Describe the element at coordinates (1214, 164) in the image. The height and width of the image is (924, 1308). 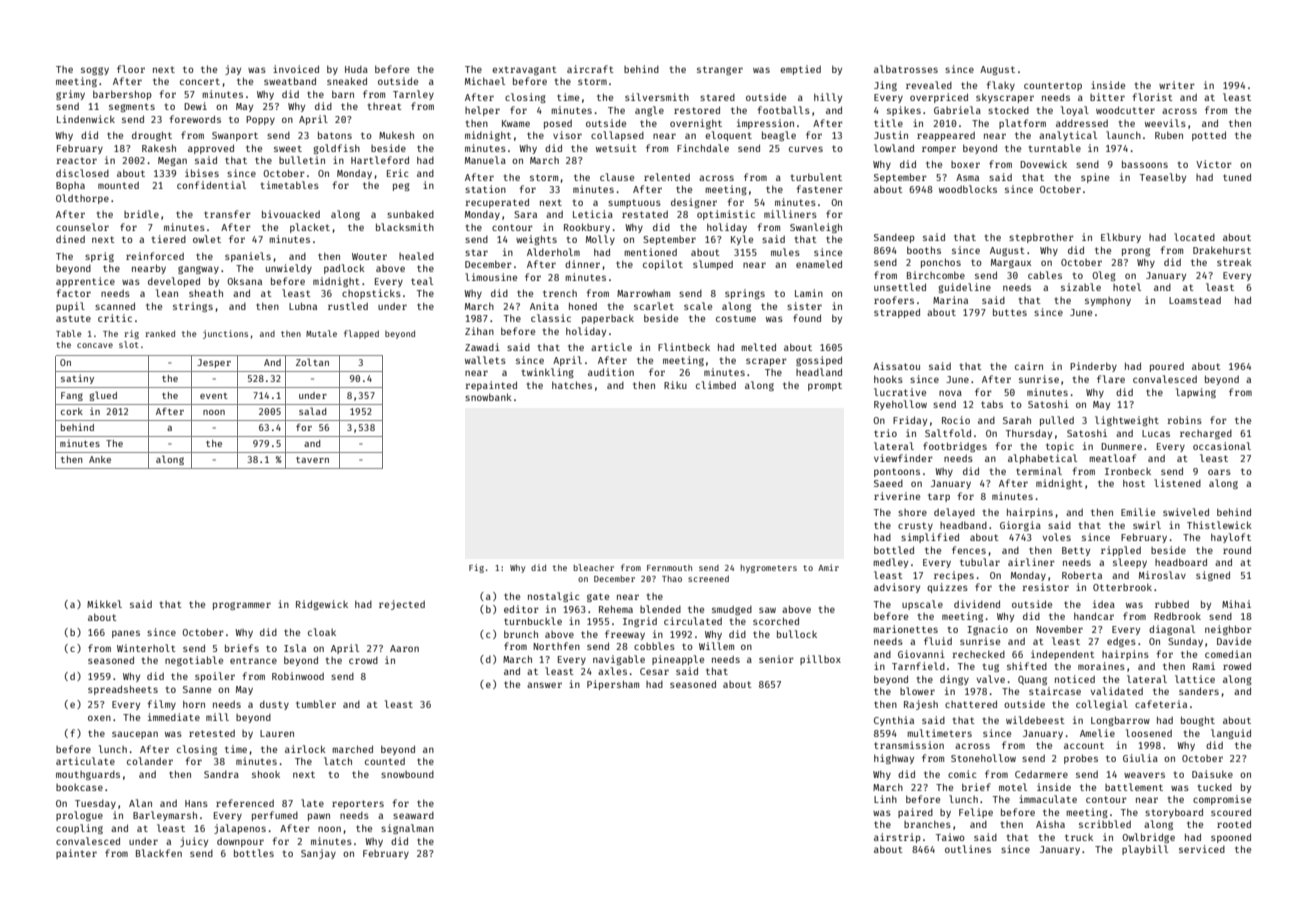
I see `Victor` at that location.
